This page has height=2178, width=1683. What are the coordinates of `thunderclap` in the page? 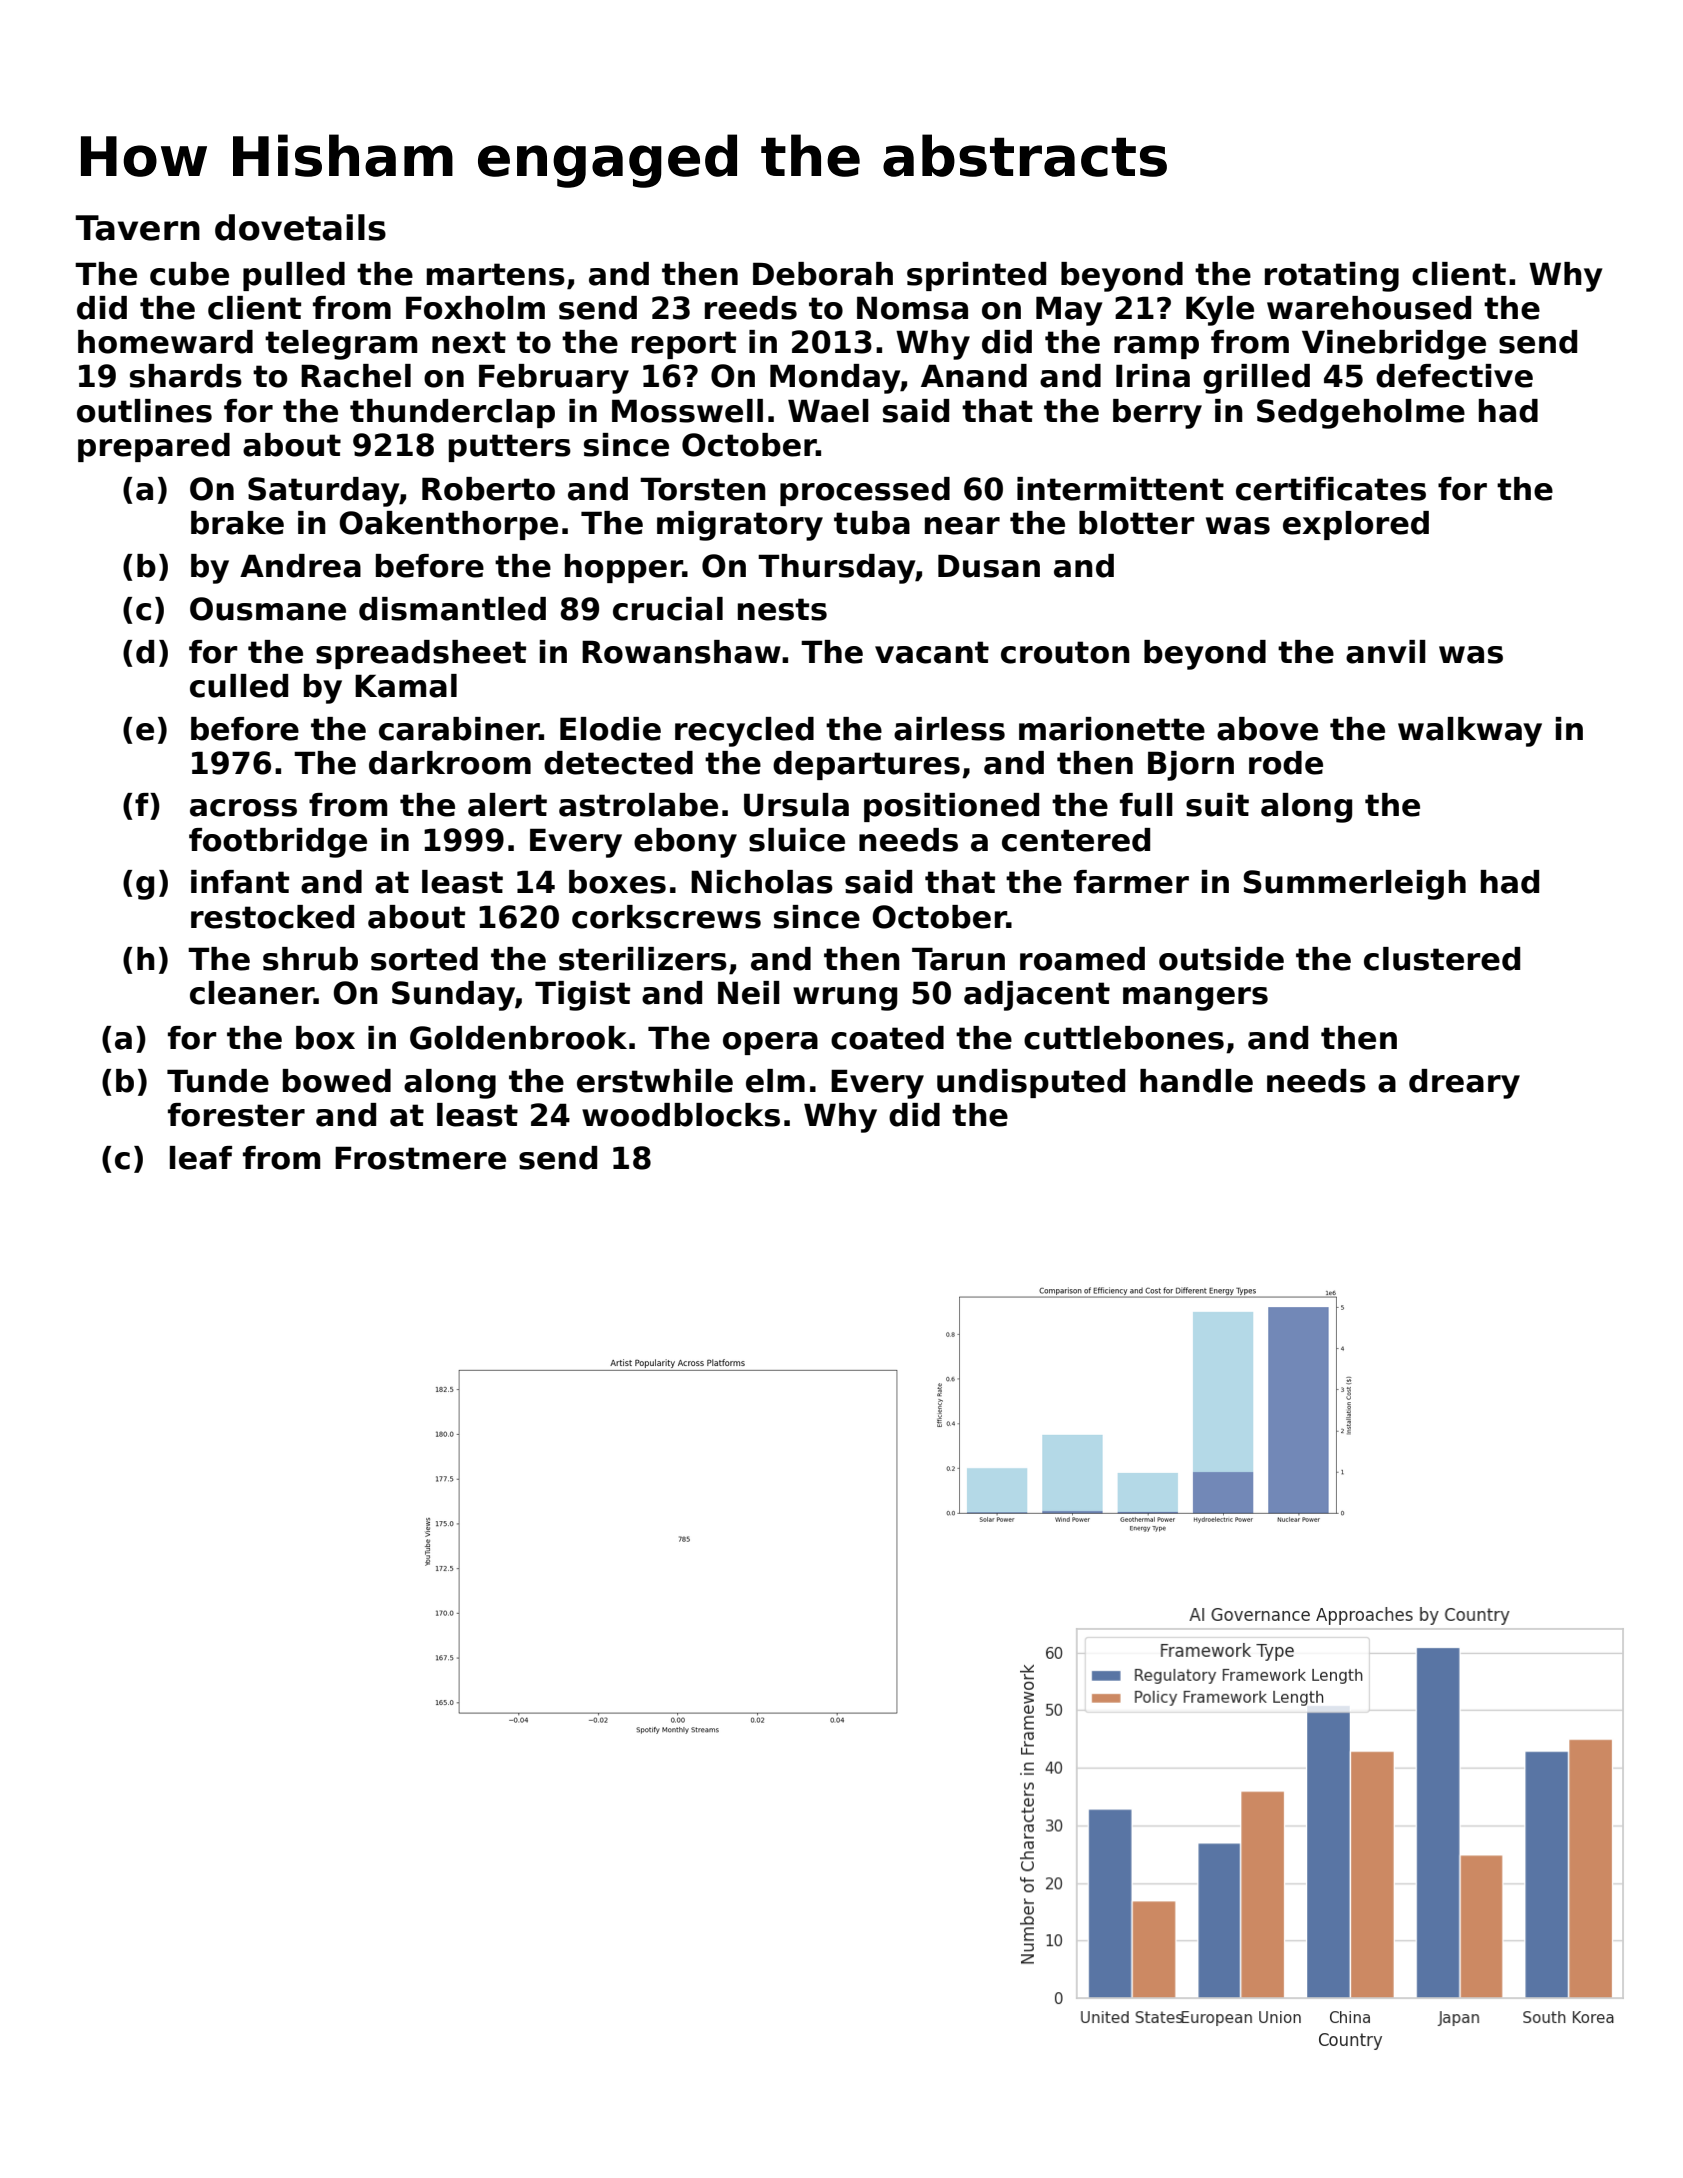 It's located at (452, 413).
